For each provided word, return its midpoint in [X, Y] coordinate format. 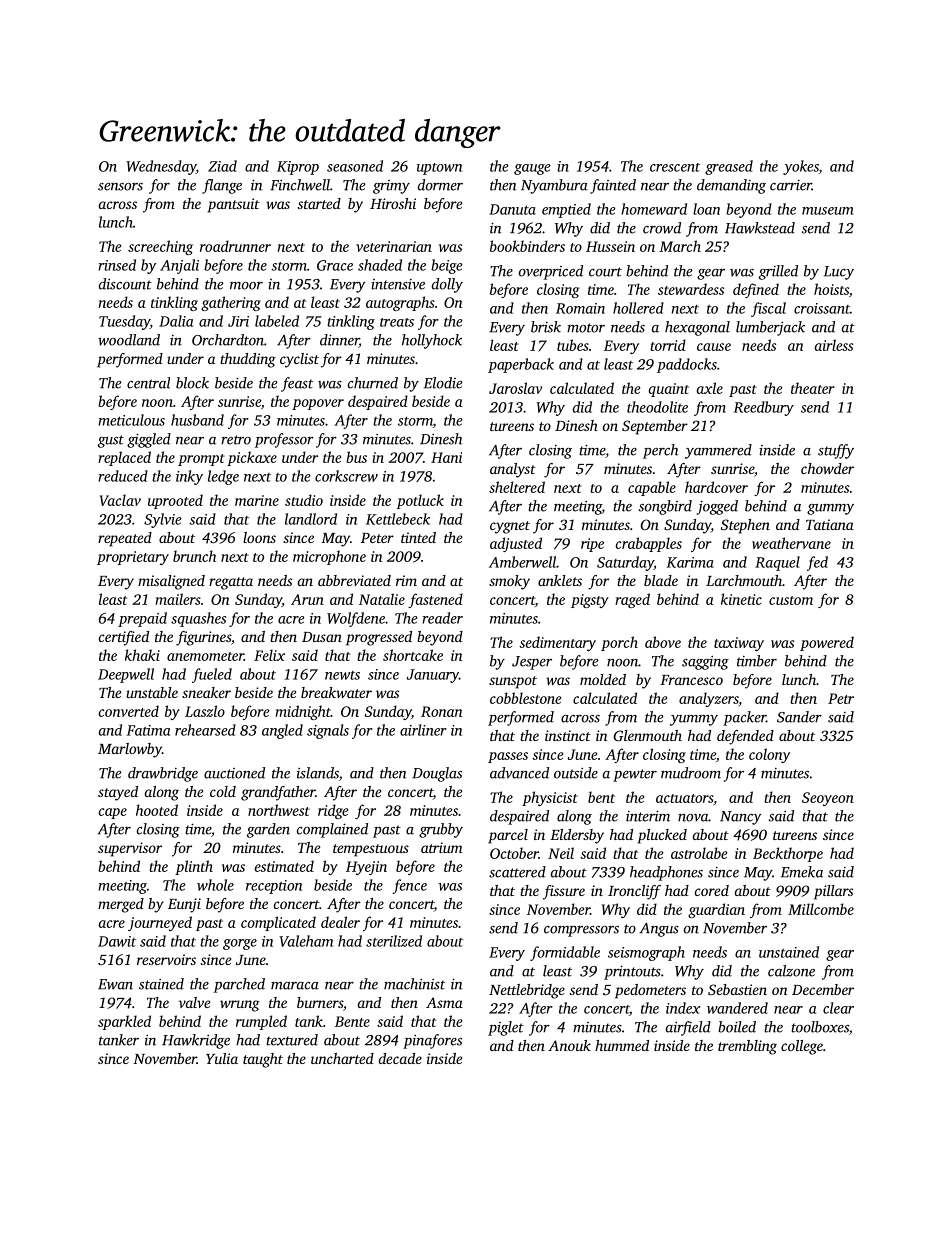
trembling [747, 1047]
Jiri [238, 321]
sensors [120, 187]
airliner [423, 730]
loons [259, 537]
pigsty [590, 601]
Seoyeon [828, 799]
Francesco [691, 680]
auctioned [234, 773]
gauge [532, 169]
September [655, 427]
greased [729, 167]
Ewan [115, 984]
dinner [339, 341]
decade [400, 1058]
